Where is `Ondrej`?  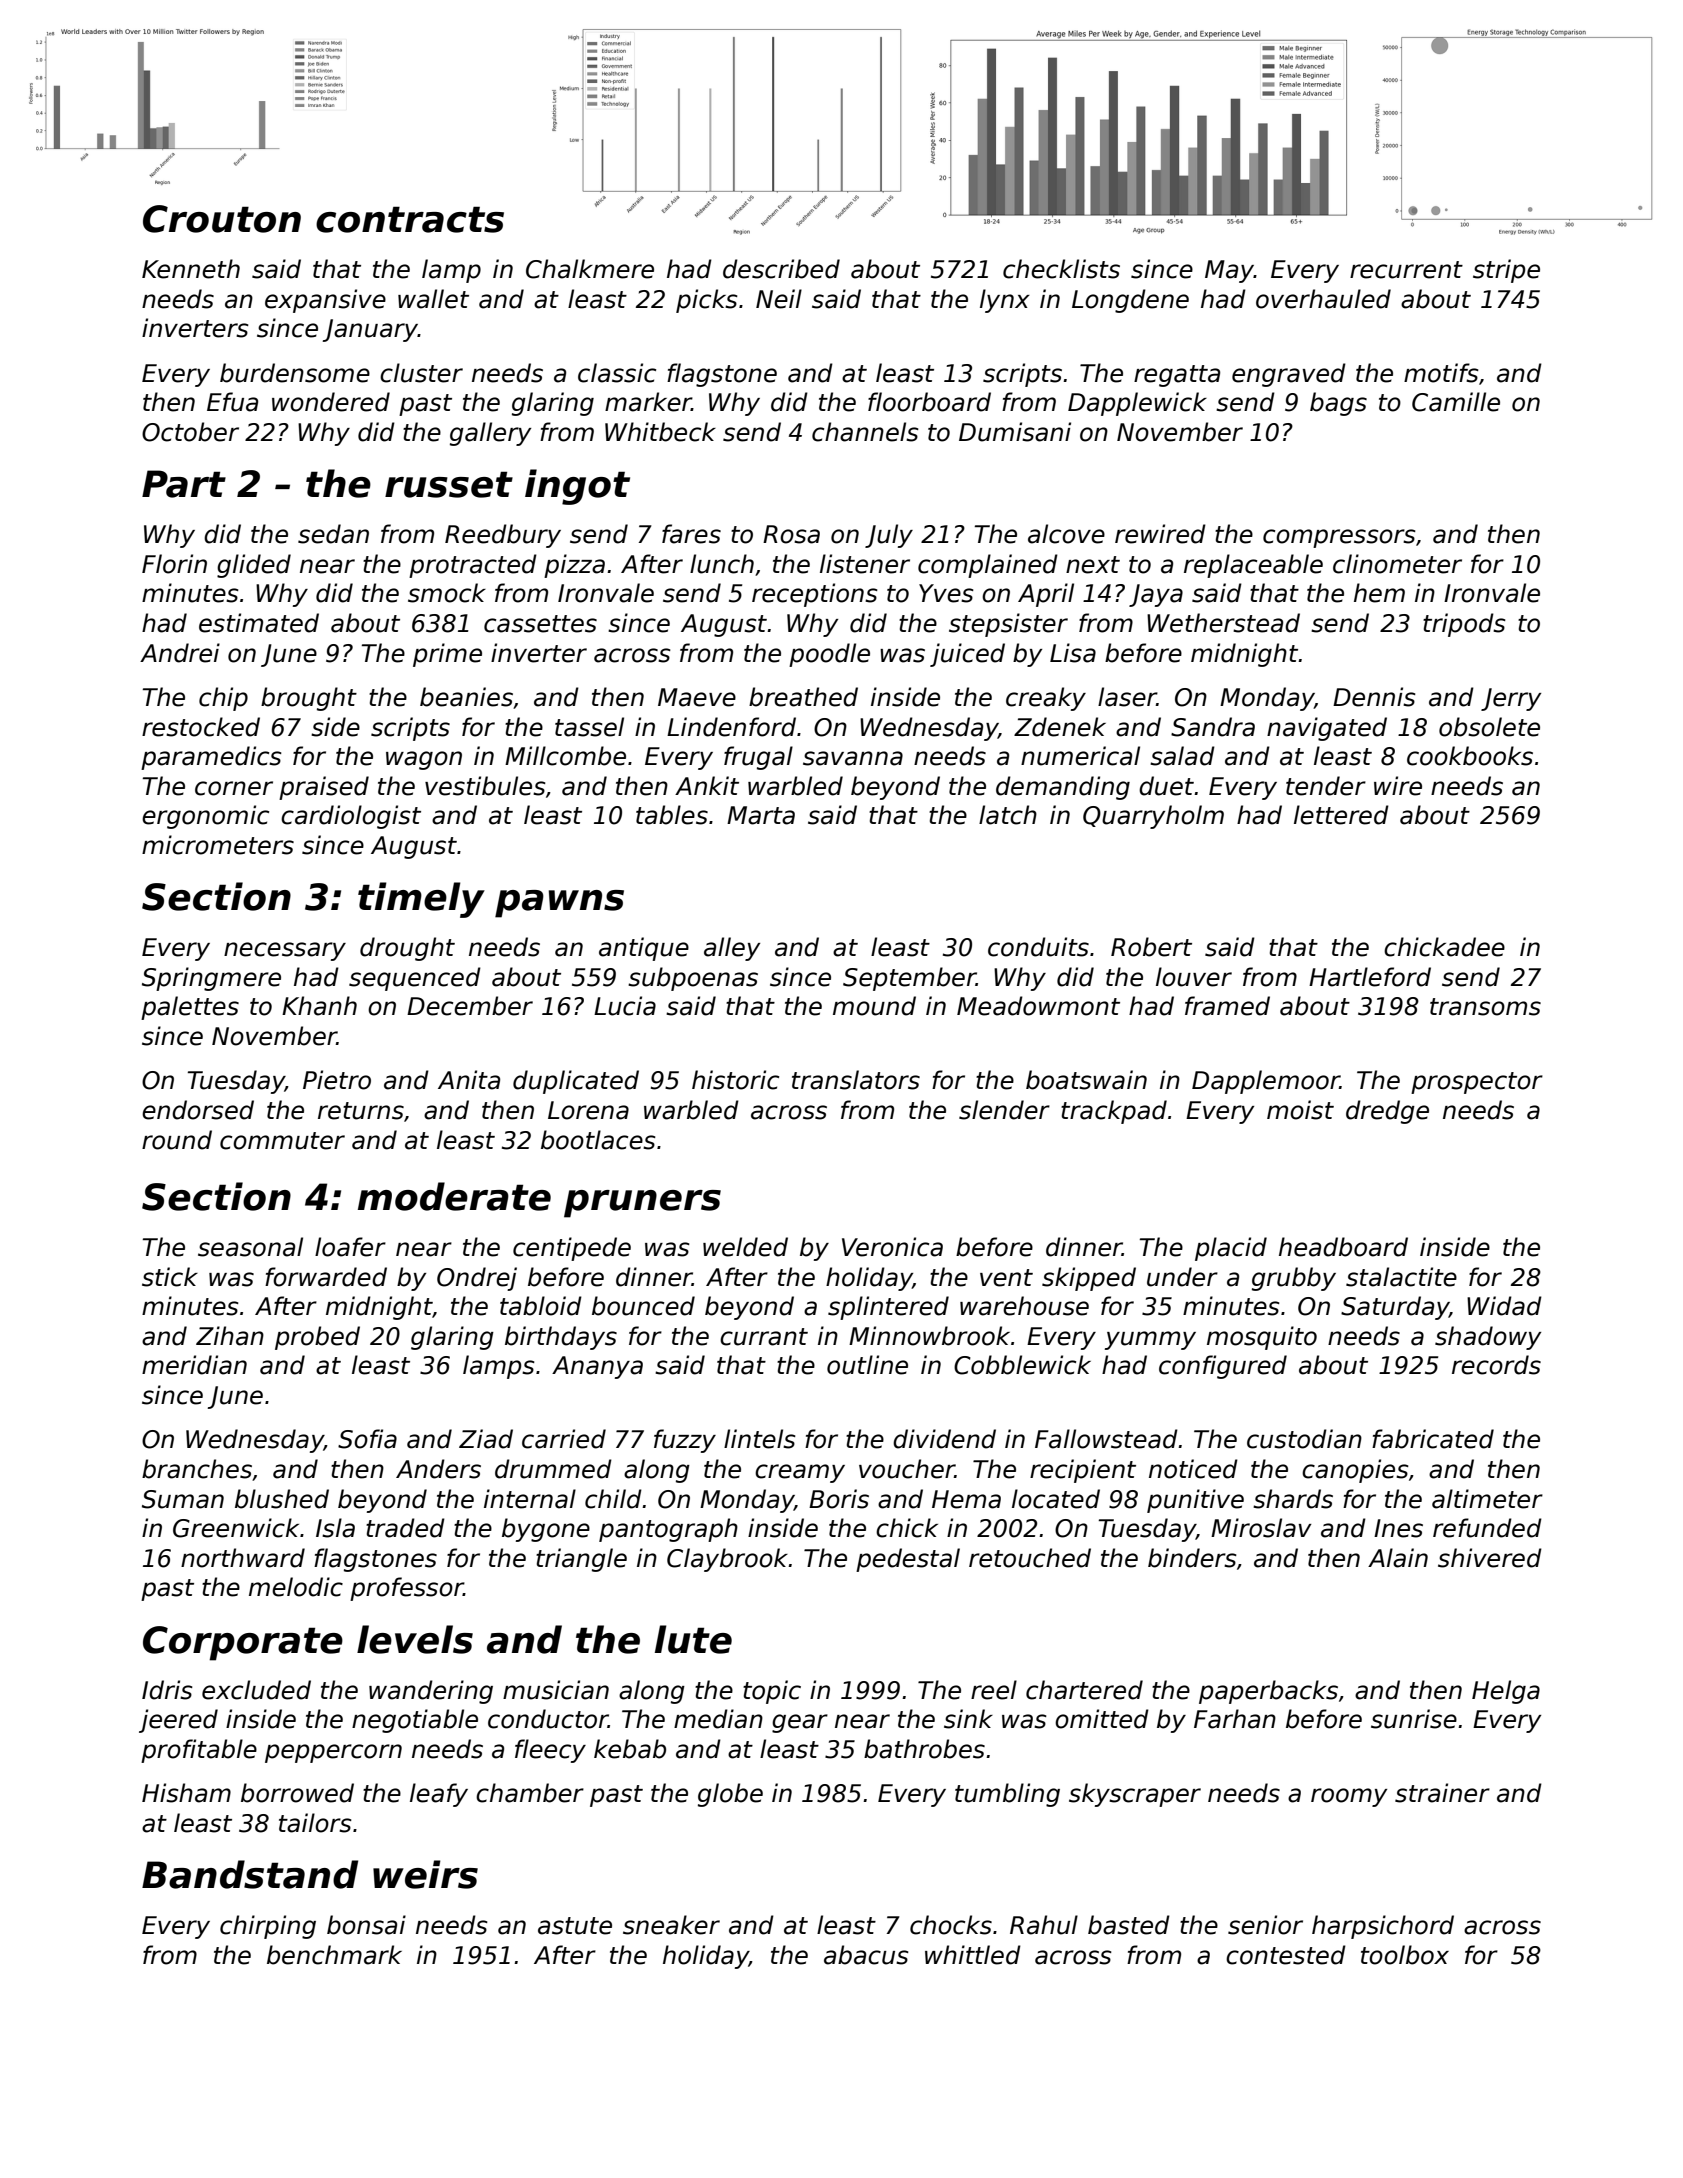 Ondrej is located at coordinates (477, 1279).
